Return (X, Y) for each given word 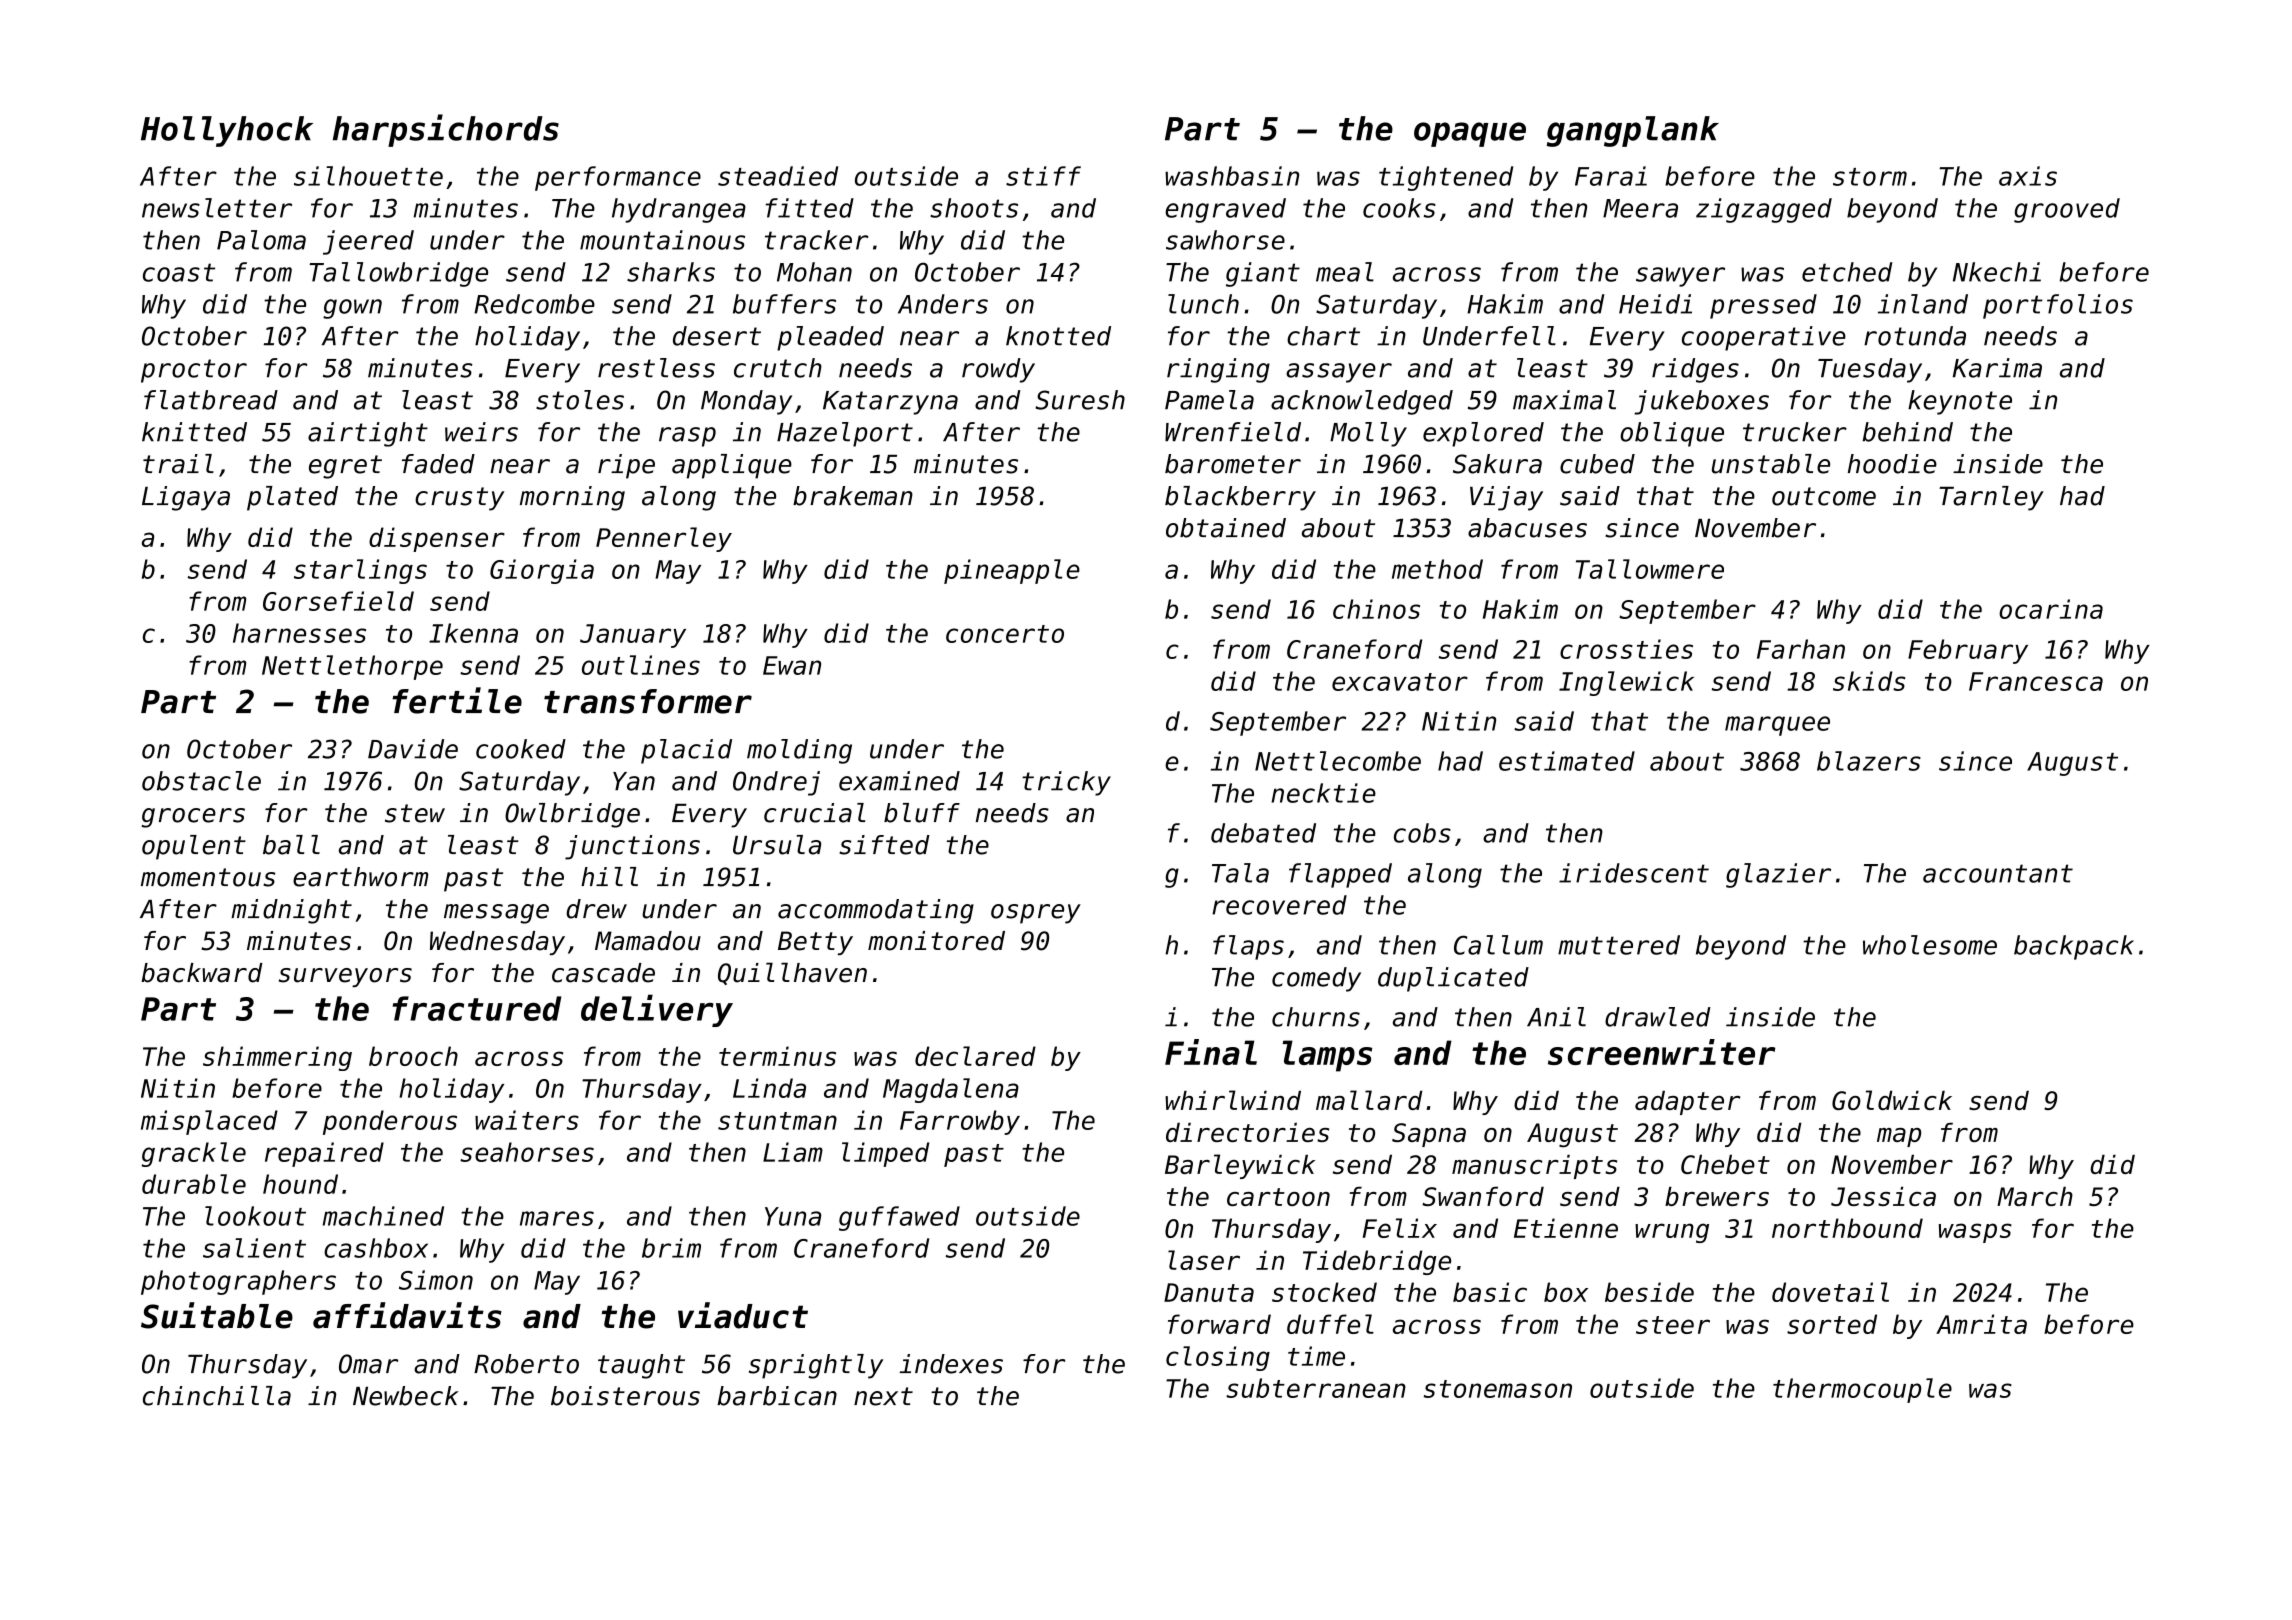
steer (1673, 1325)
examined (899, 781)
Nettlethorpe (352, 667)
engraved (1225, 210)
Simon (436, 1280)
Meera (1640, 208)
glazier (1778, 875)
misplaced (209, 1122)
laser (1204, 1260)
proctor (194, 371)
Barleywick (1240, 1166)
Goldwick (1892, 1100)
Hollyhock (227, 131)
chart (1323, 336)
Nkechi (1997, 272)
